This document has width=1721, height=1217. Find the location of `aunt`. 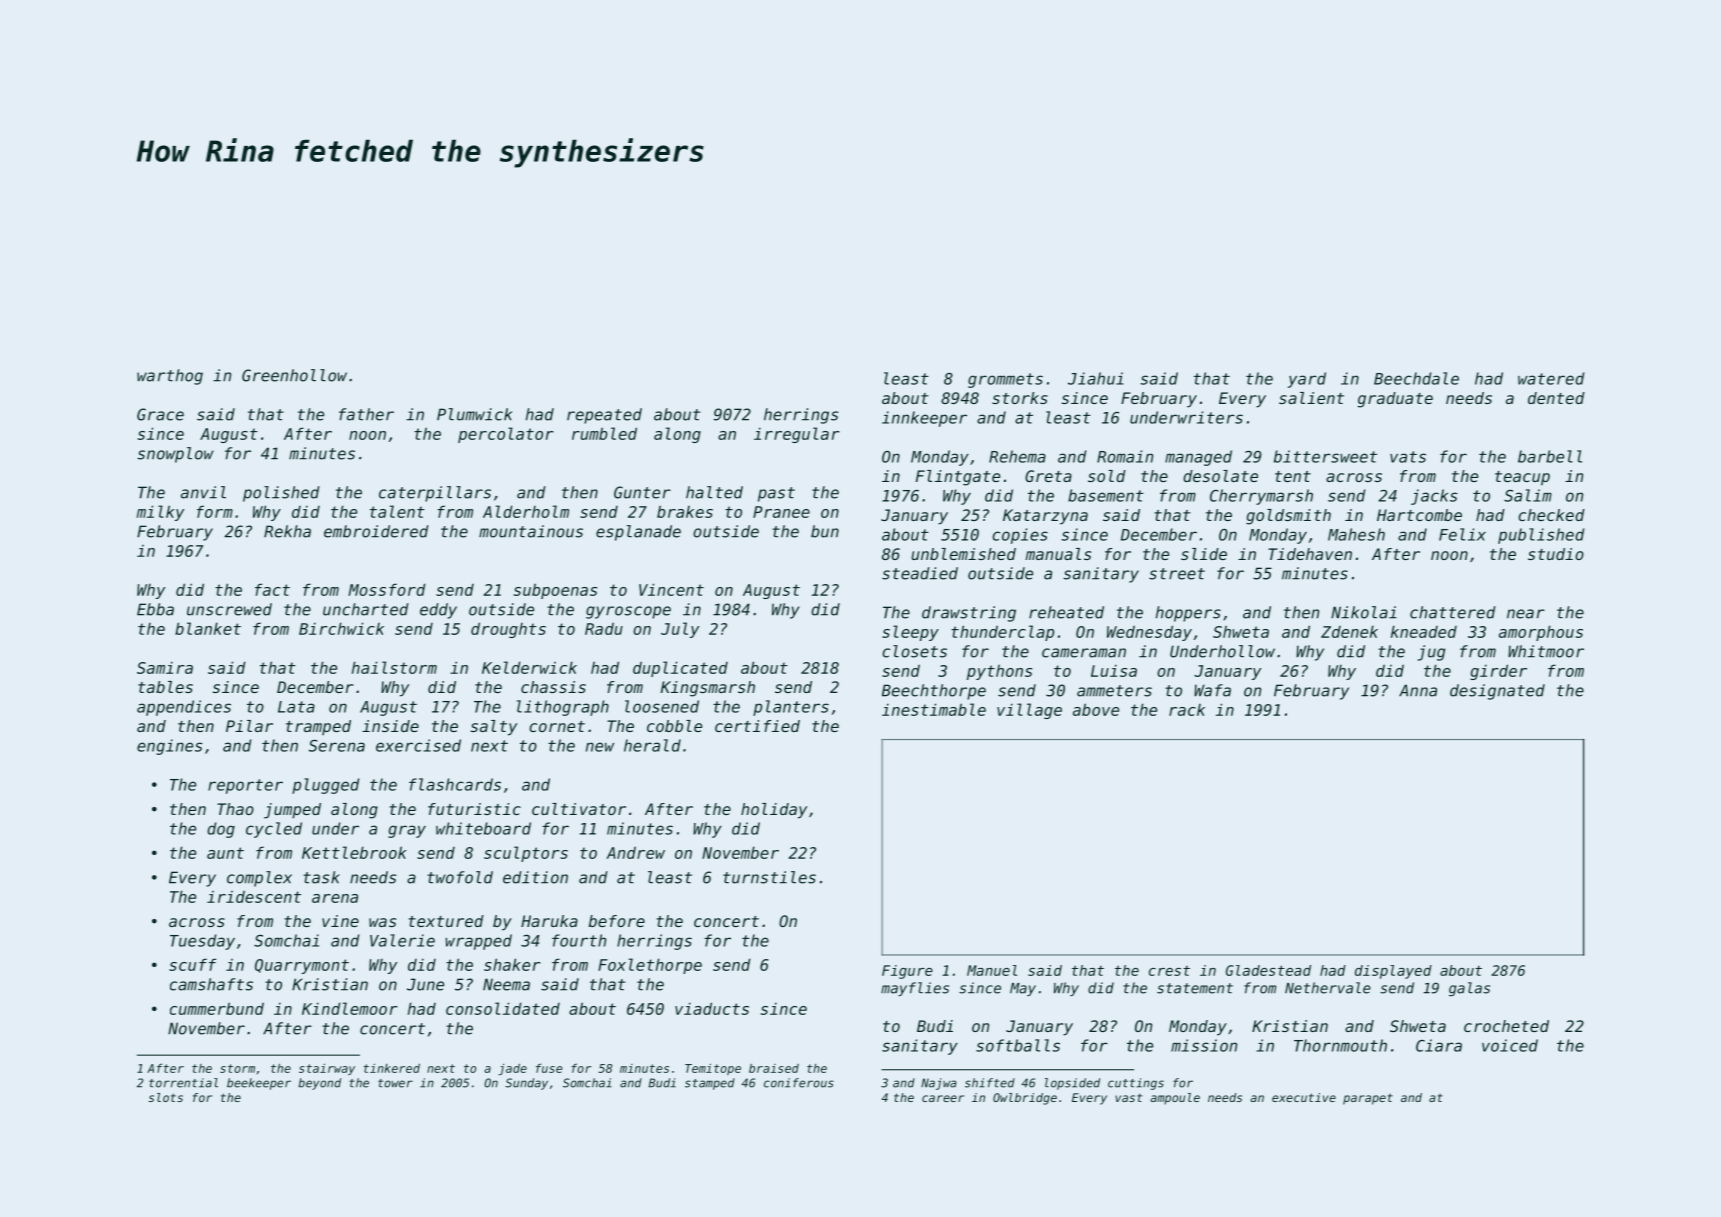

aunt is located at coordinates (225, 853).
